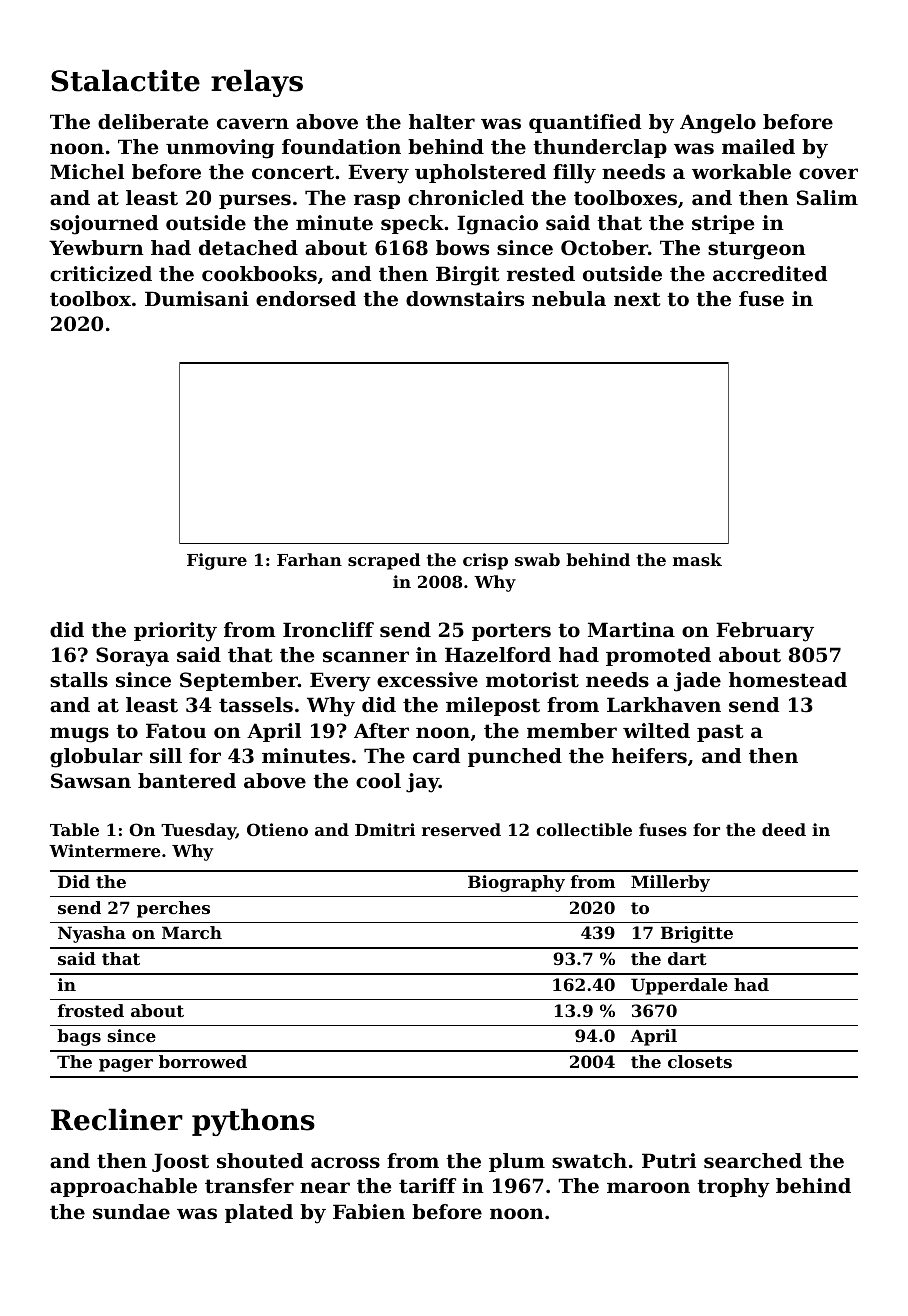 The image size is (908, 1316). What do you see at coordinates (569, 299) in the screenshot?
I see `nebula` at bounding box center [569, 299].
